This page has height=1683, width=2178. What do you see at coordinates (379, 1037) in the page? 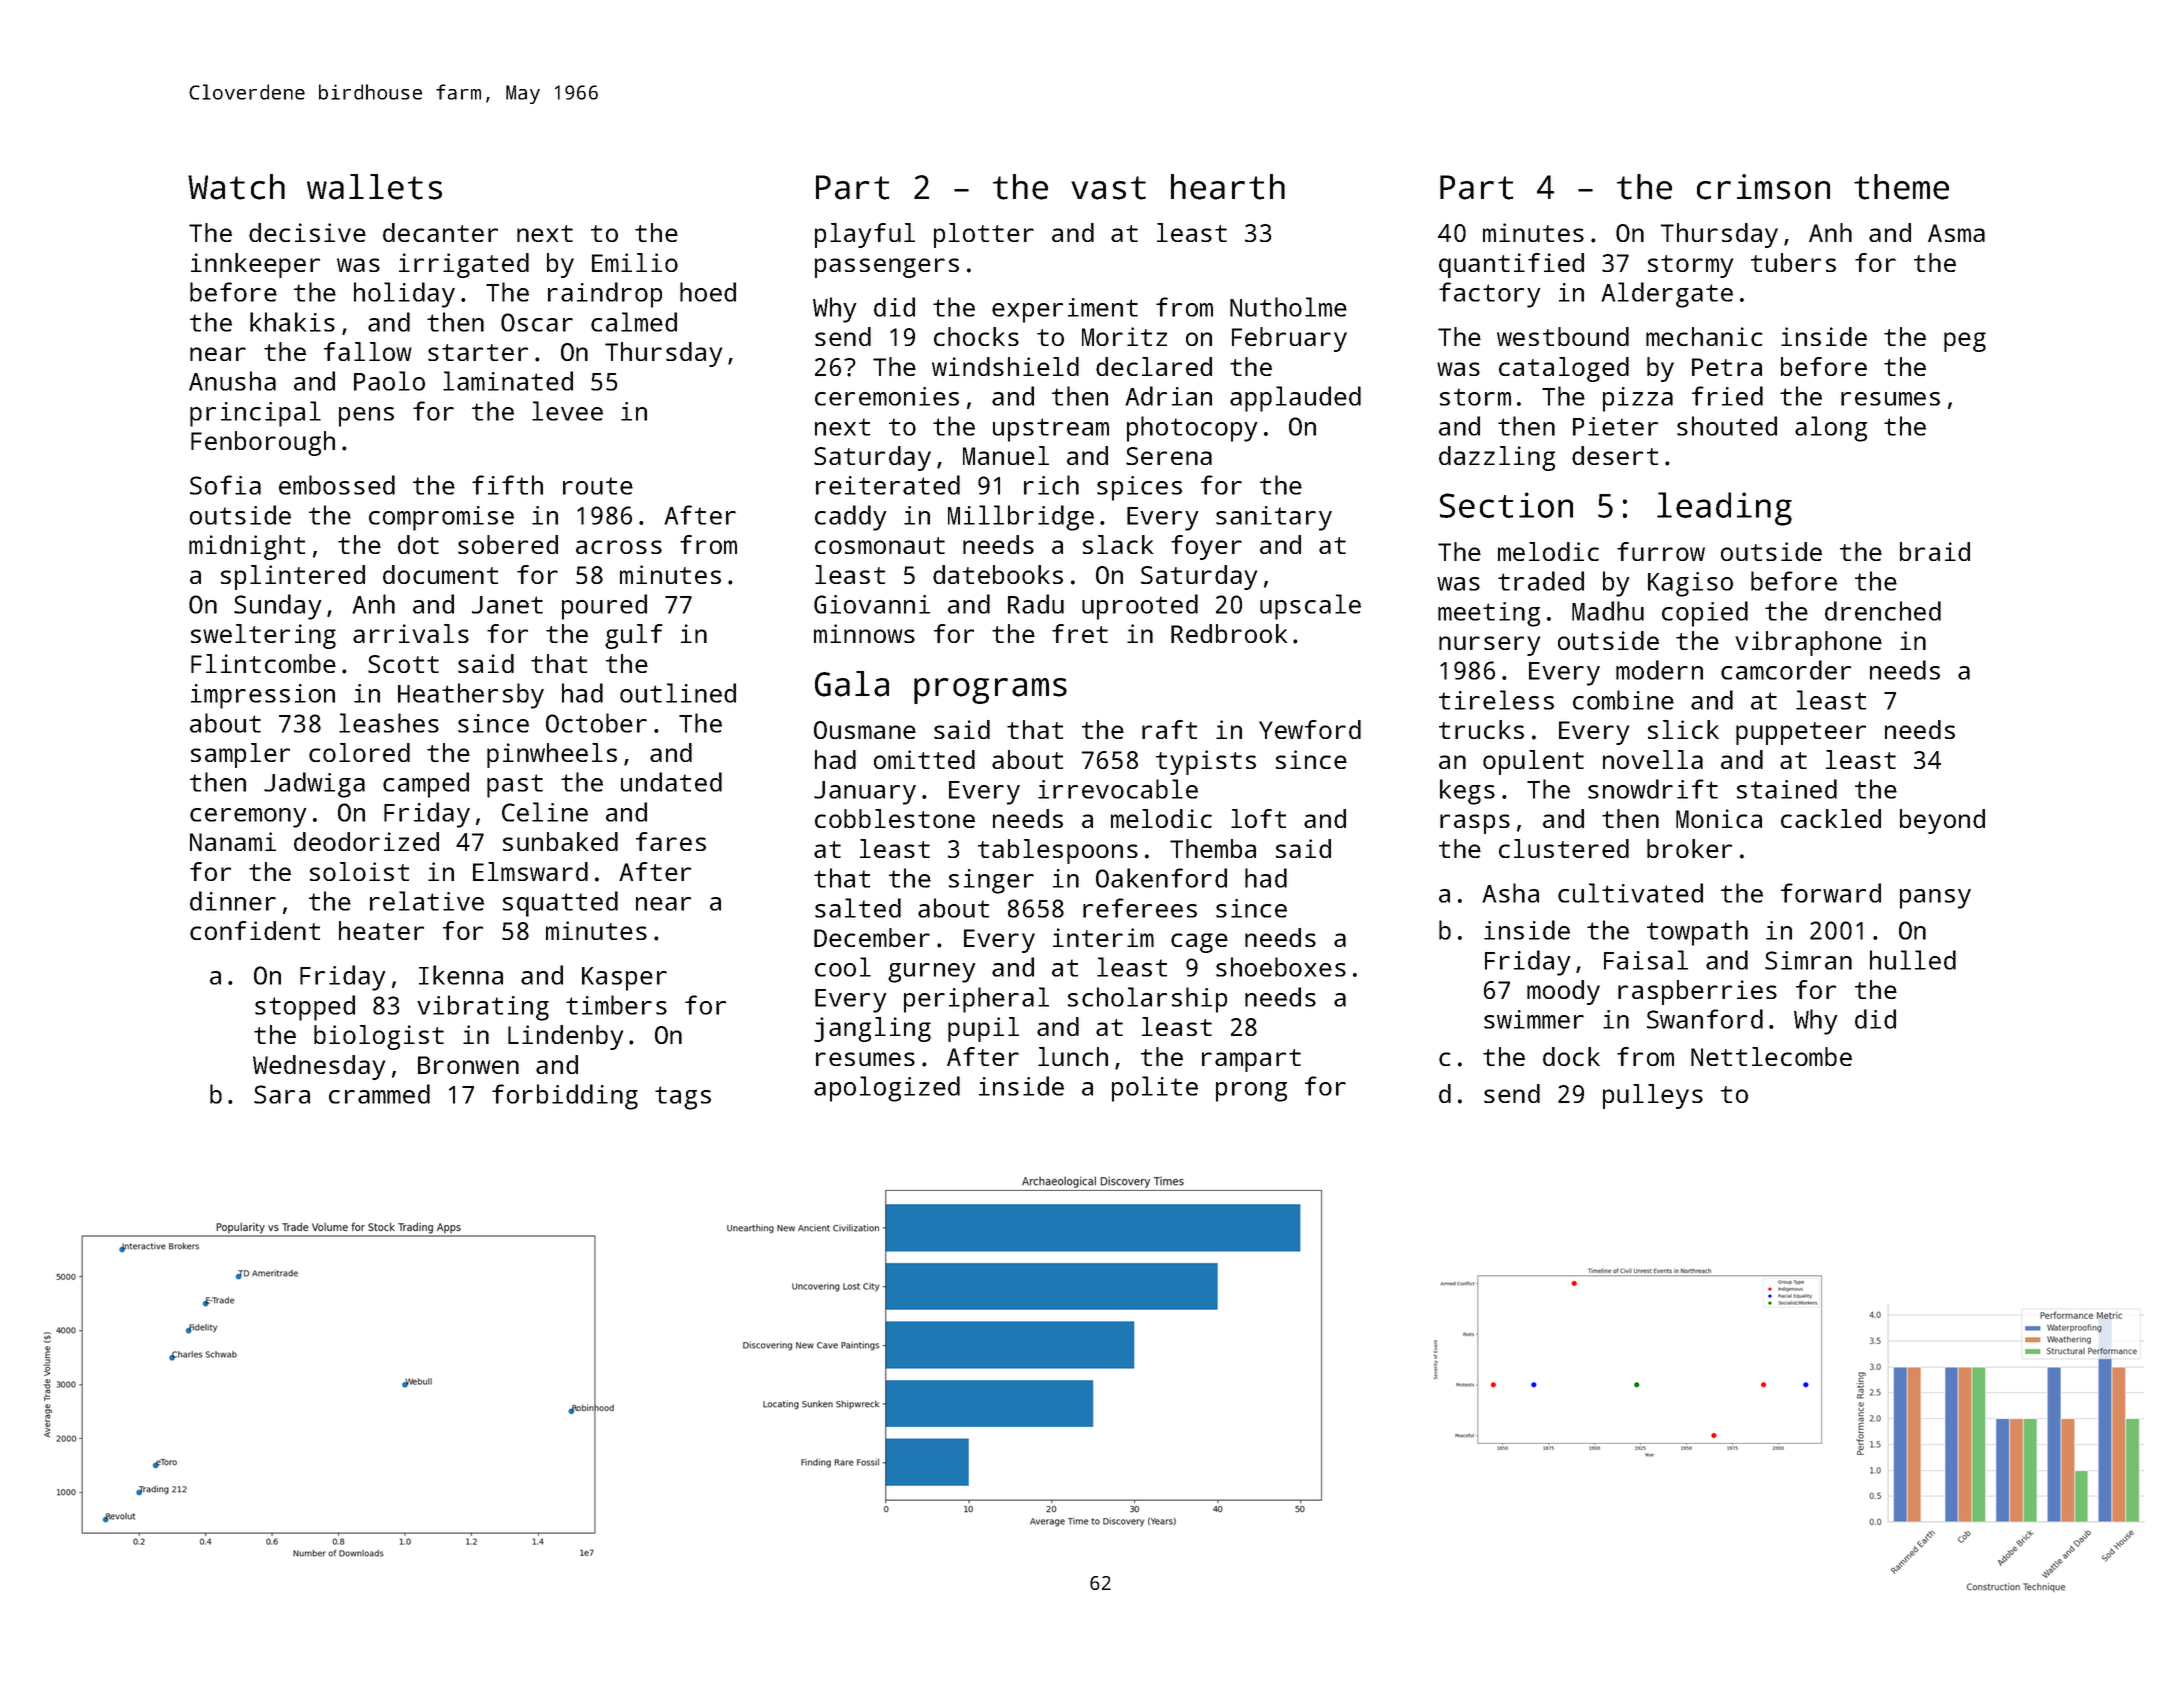
I see `biologist` at bounding box center [379, 1037].
